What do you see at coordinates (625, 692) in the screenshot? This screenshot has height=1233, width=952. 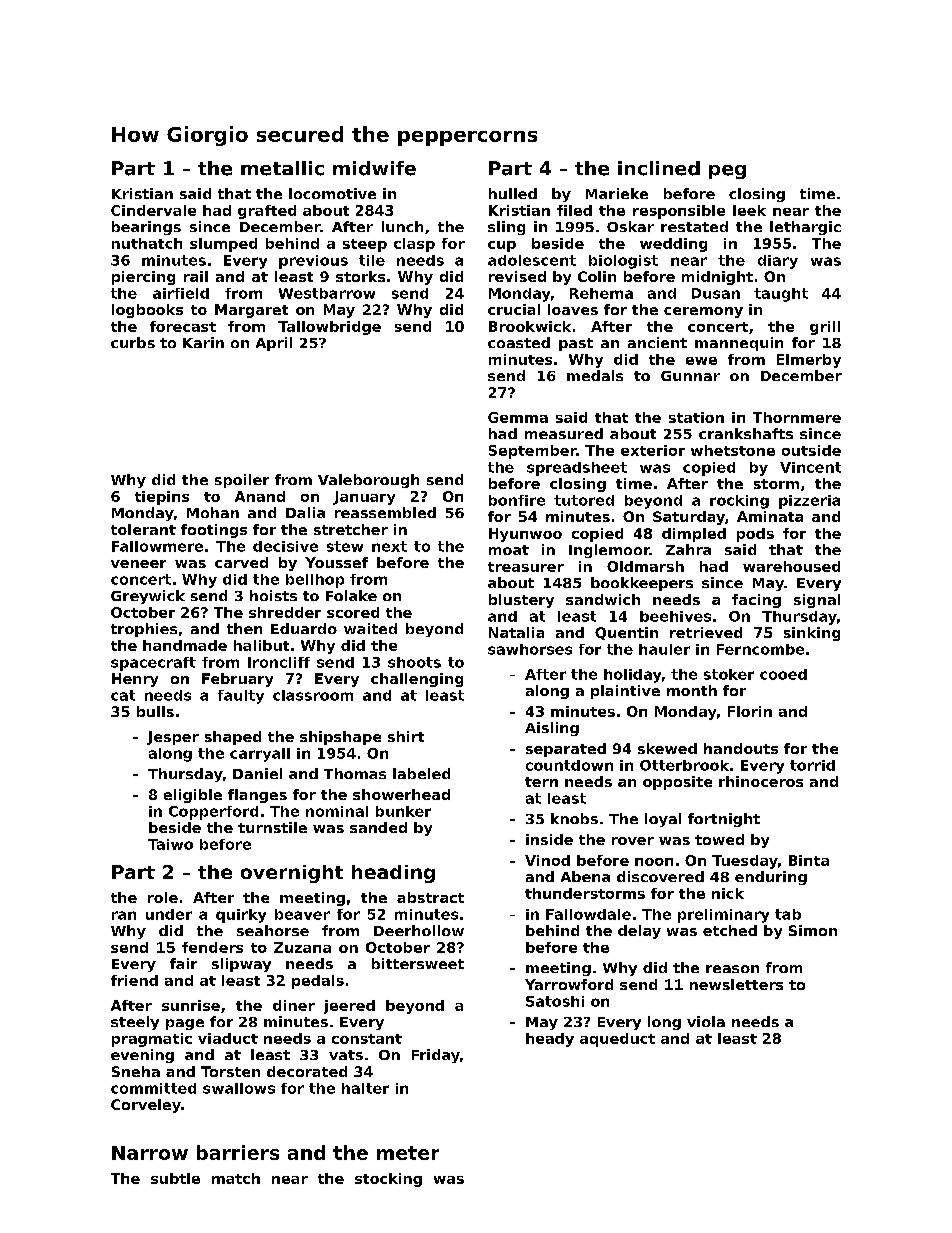 I see `plaintive` at bounding box center [625, 692].
